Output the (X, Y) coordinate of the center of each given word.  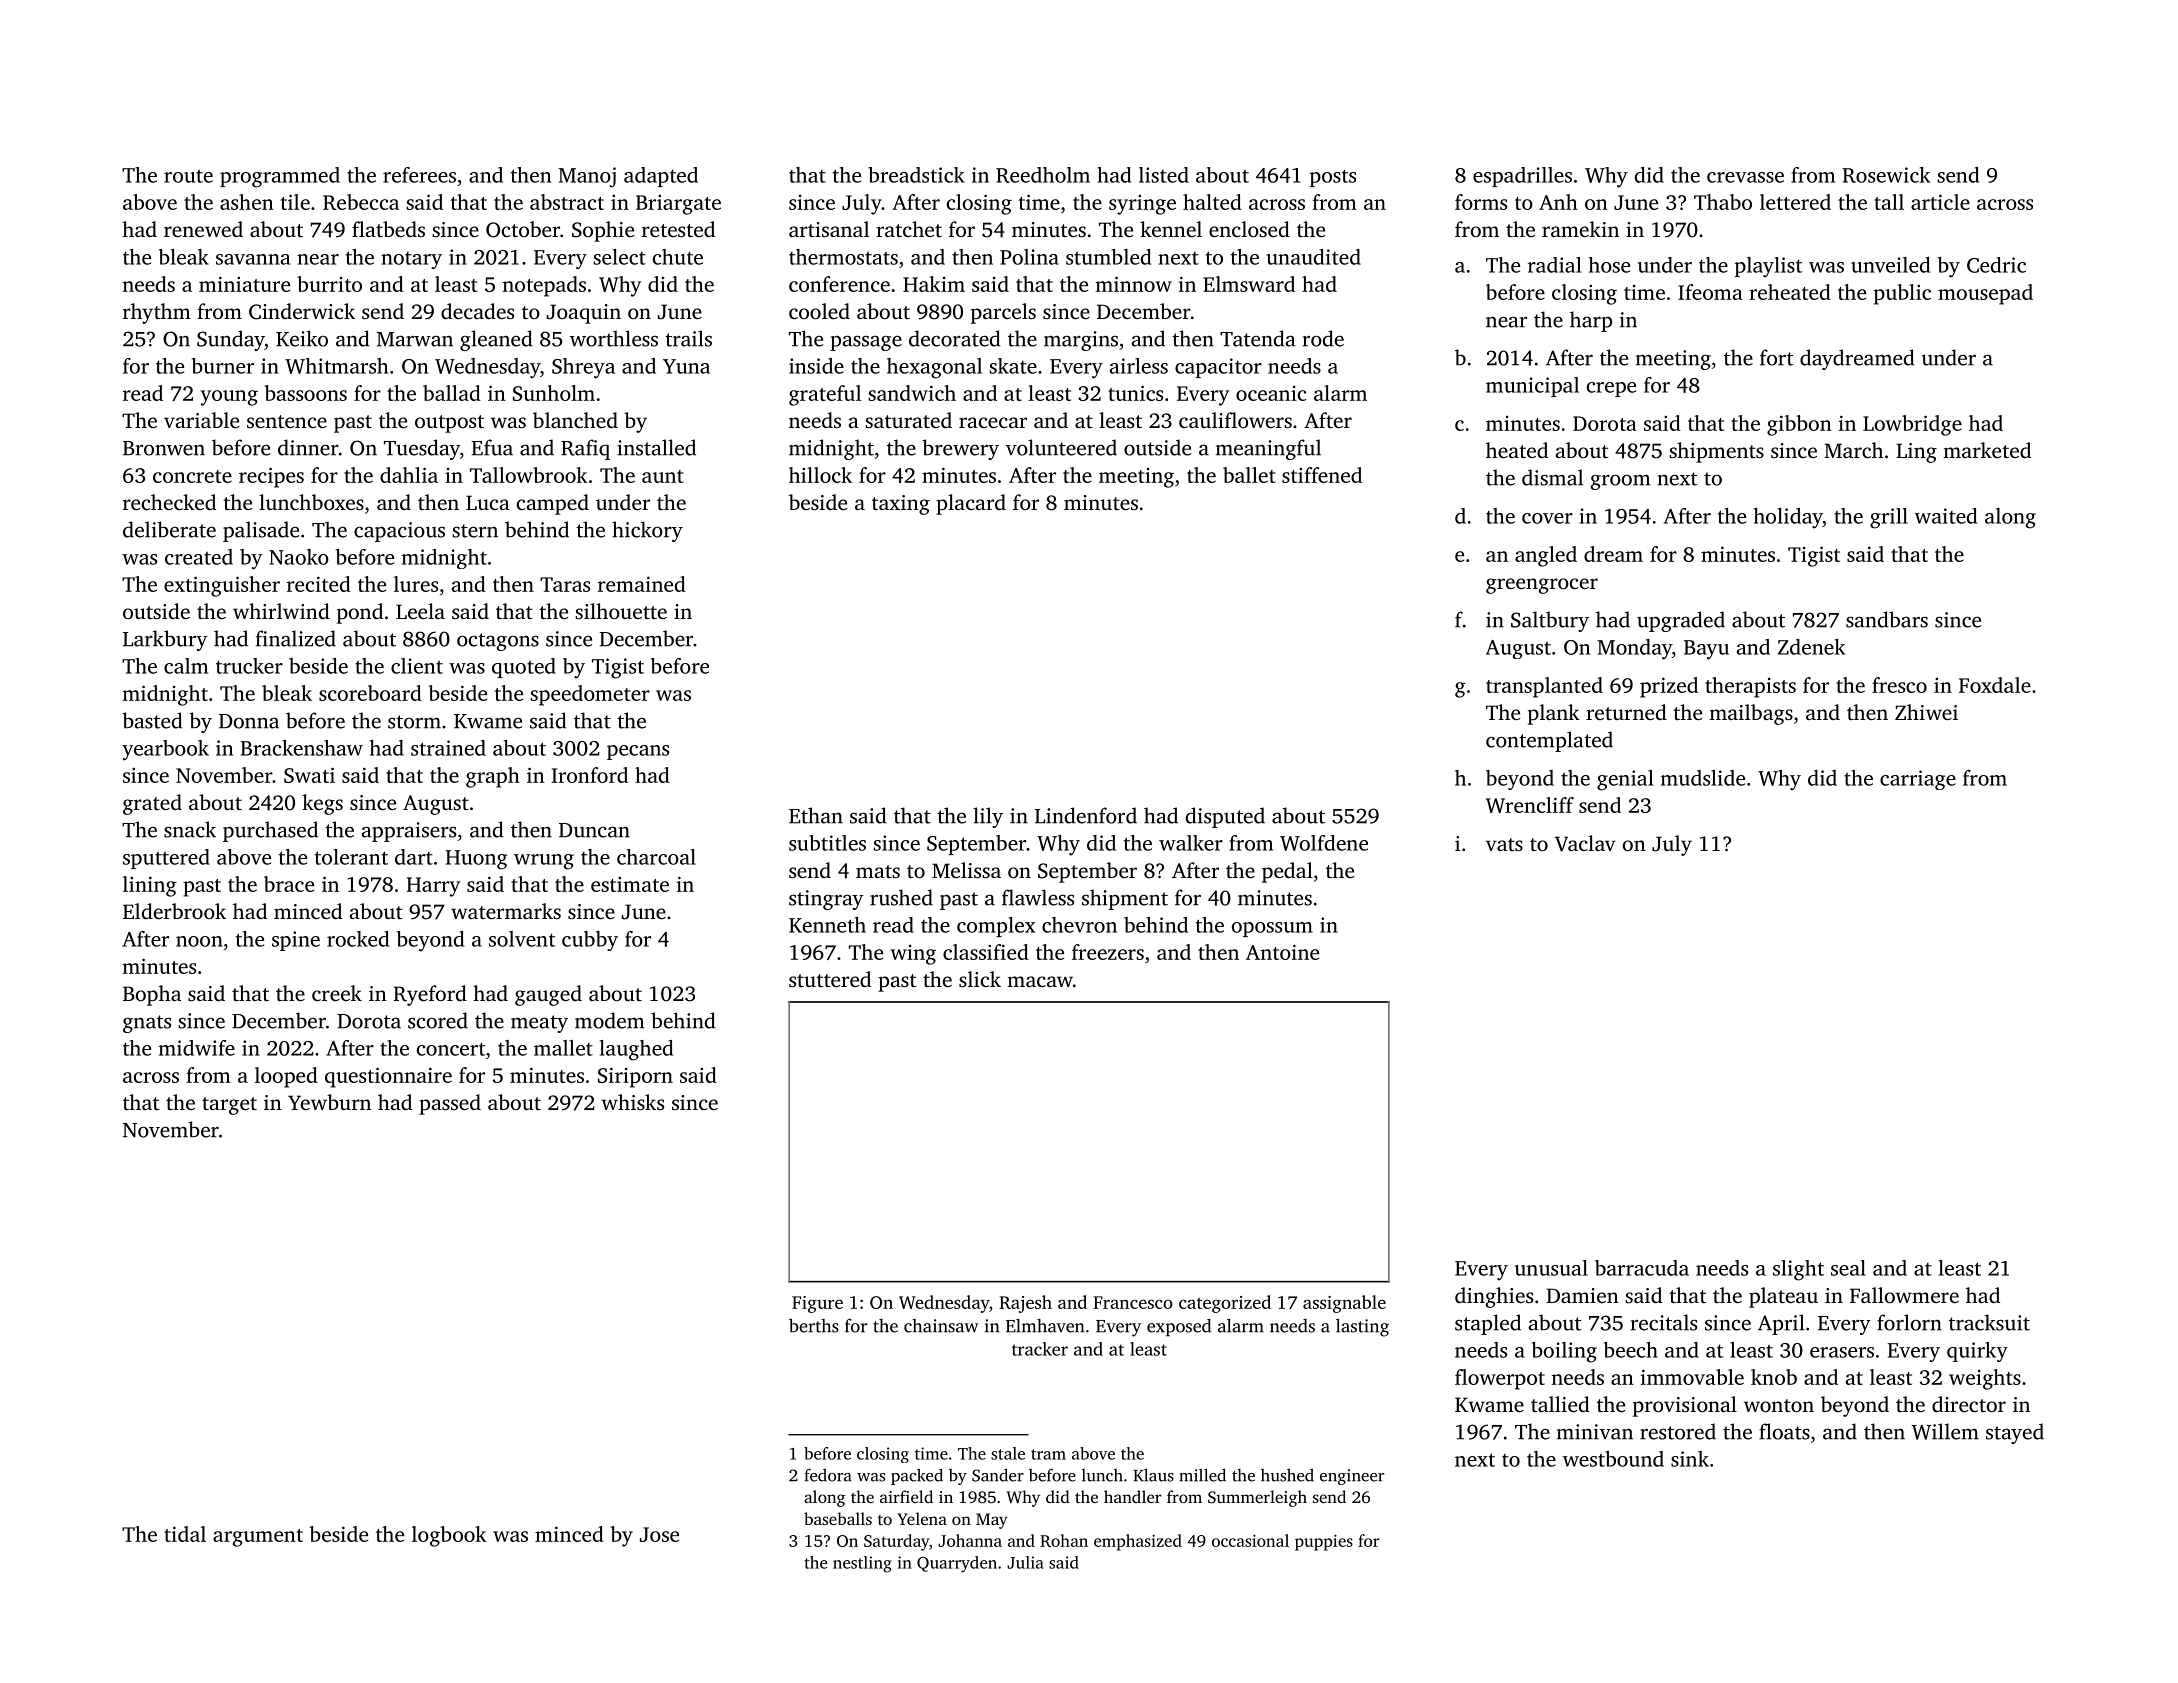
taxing (901, 505)
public (1902, 294)
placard (971, 504)
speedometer (590, 695)
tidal (185, 1534)
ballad (452, 393)
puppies (1324, 1542)
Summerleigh (1257, 1498)
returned (1626, 712)
